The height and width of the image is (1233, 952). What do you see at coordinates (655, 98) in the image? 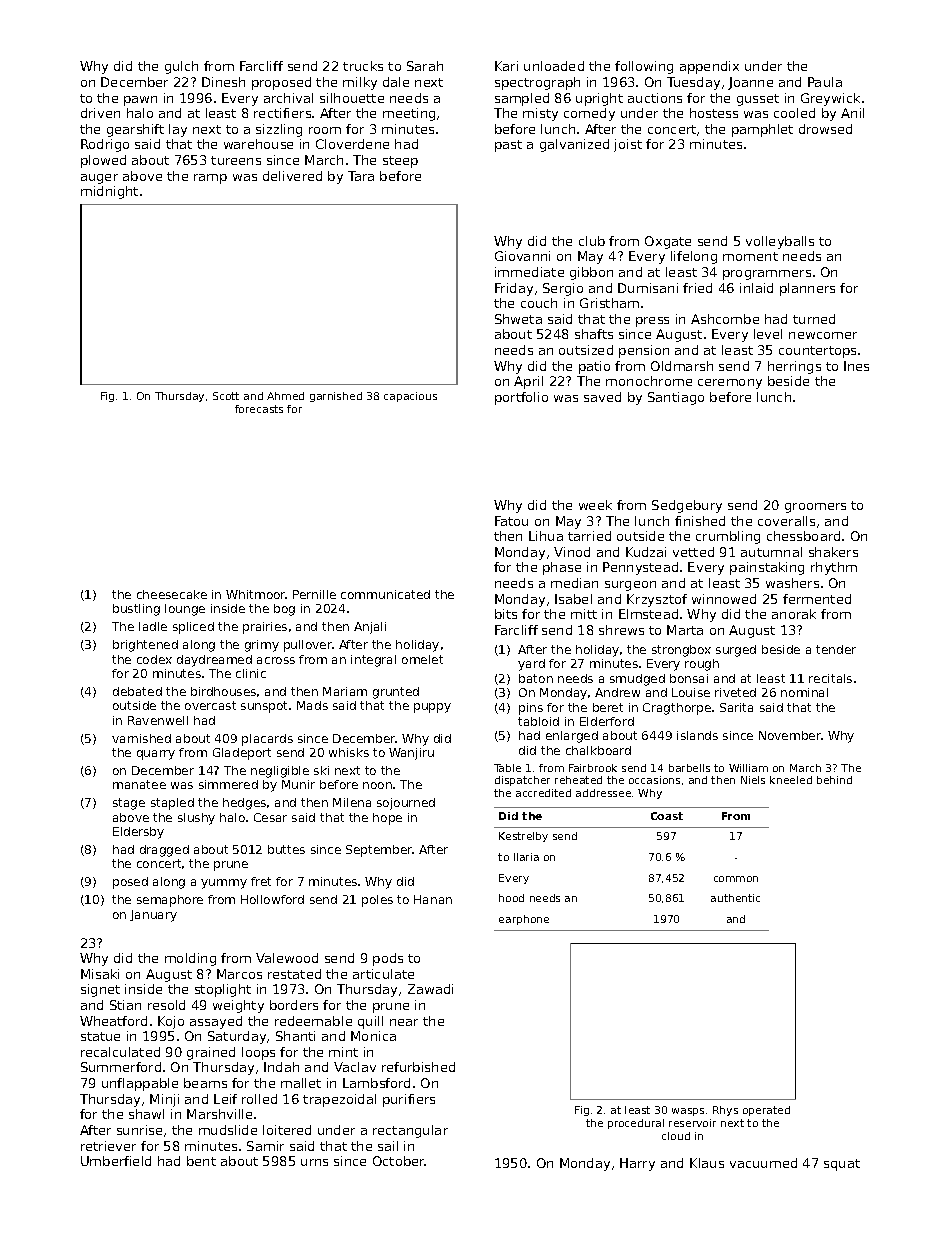
I see `auctions` at bounding box center [655, 98].
